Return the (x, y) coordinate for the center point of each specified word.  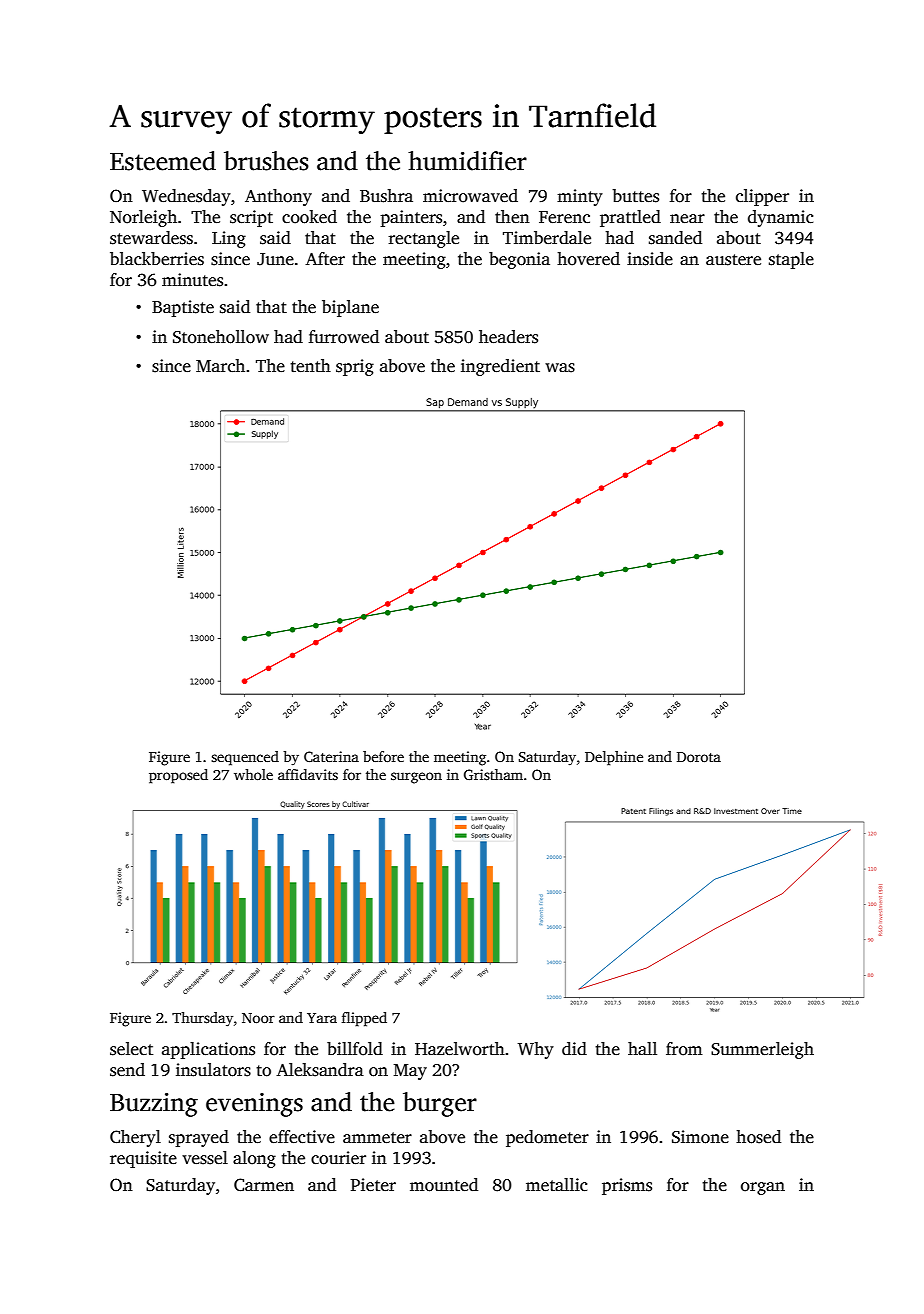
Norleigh (143, 218)
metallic (556, 1185)
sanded (675, 238)
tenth (310, 366)
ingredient (500, 367)
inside (650, 259)
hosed (758, 1137)
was (560, 368)
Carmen (264, 1185)
